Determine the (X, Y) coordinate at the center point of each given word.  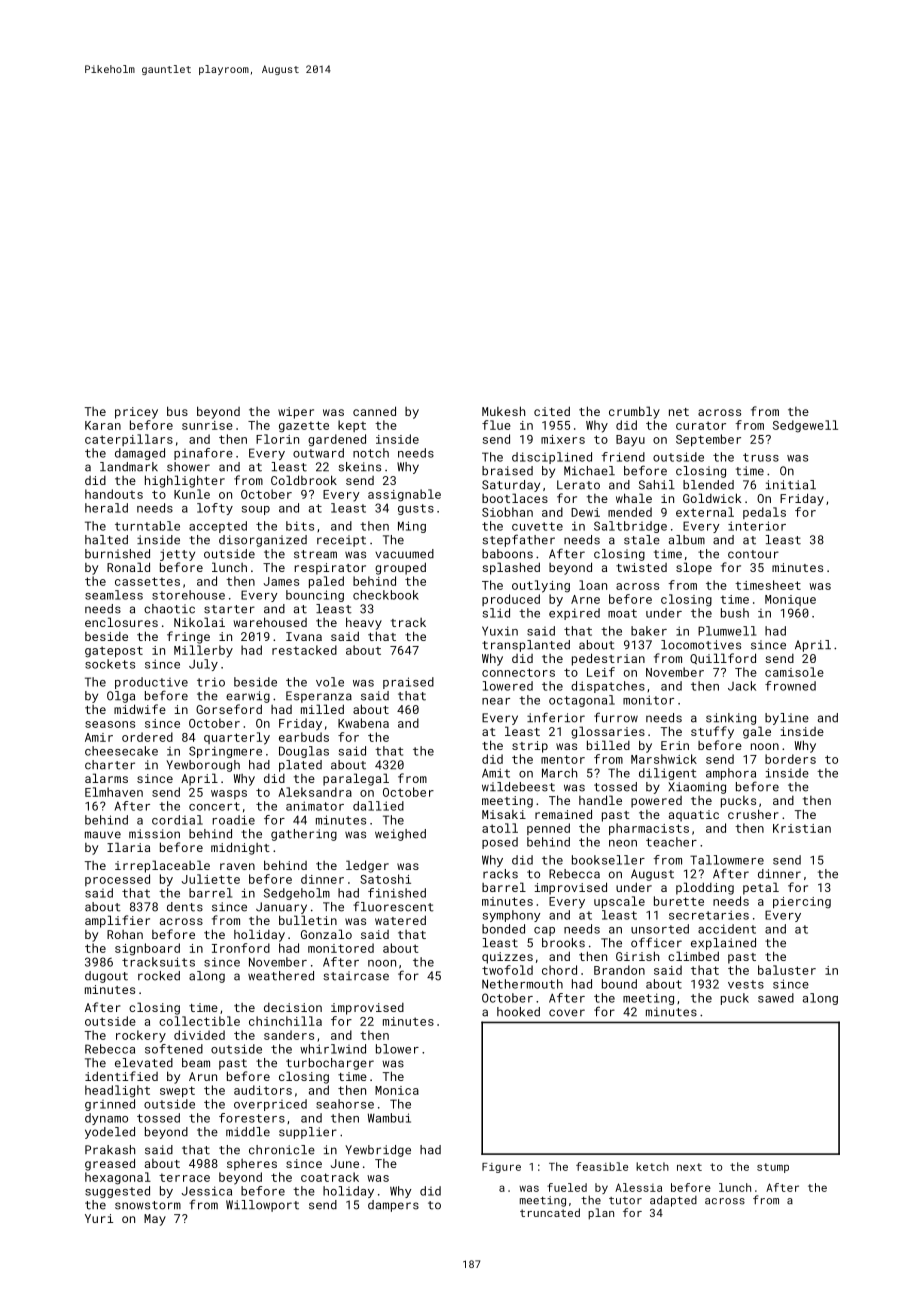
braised (507, 471)
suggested (117, 1192)
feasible (602, 1166)
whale (634, 498)
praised (408, 683)
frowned (790, 686)
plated (300, 766)
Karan (103, 425)
